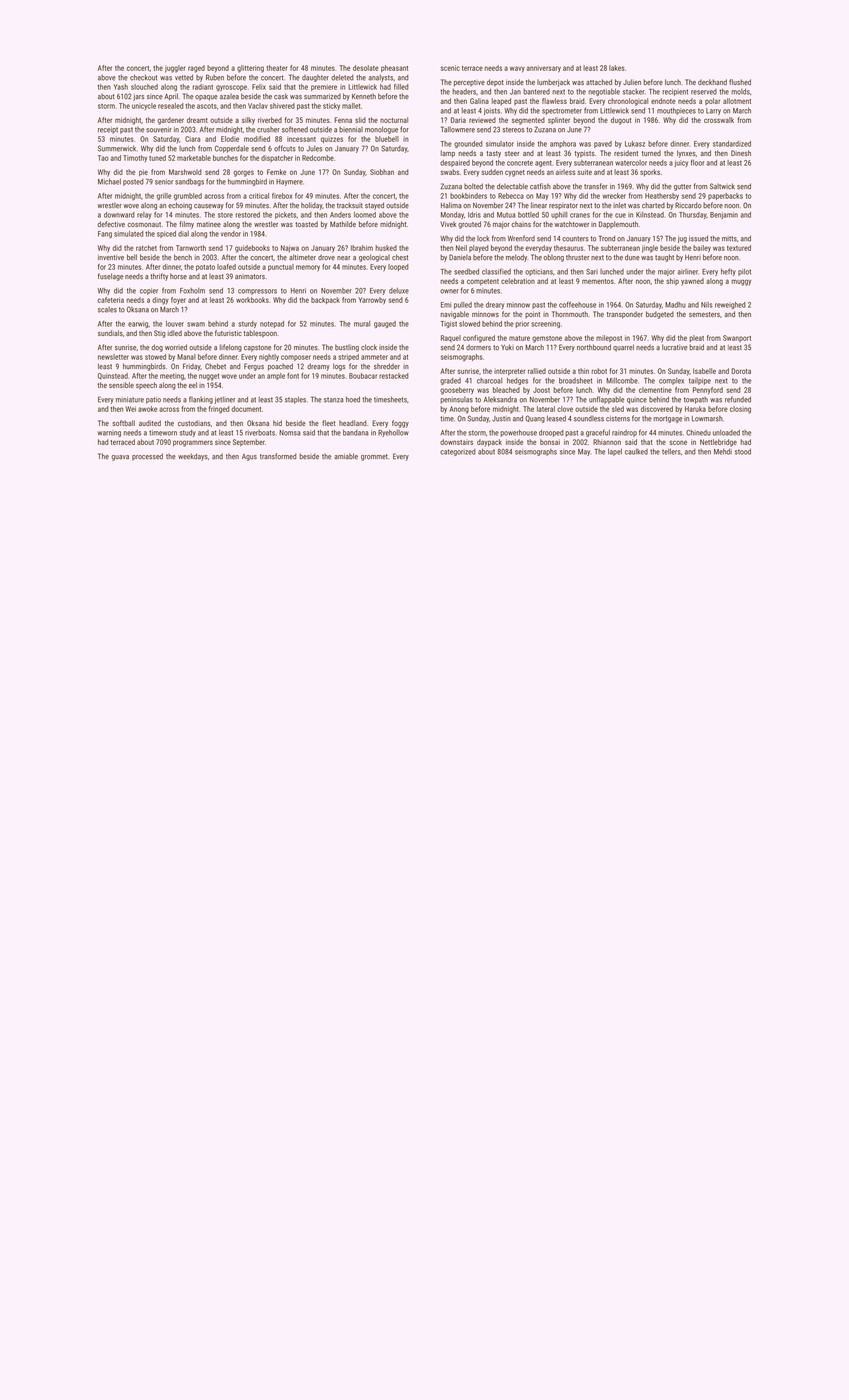 The height and width of the screenshot is (1400, 849). Describe the element at coordinates (451, 205) in the screenshot. I see `Halima` at that location.
